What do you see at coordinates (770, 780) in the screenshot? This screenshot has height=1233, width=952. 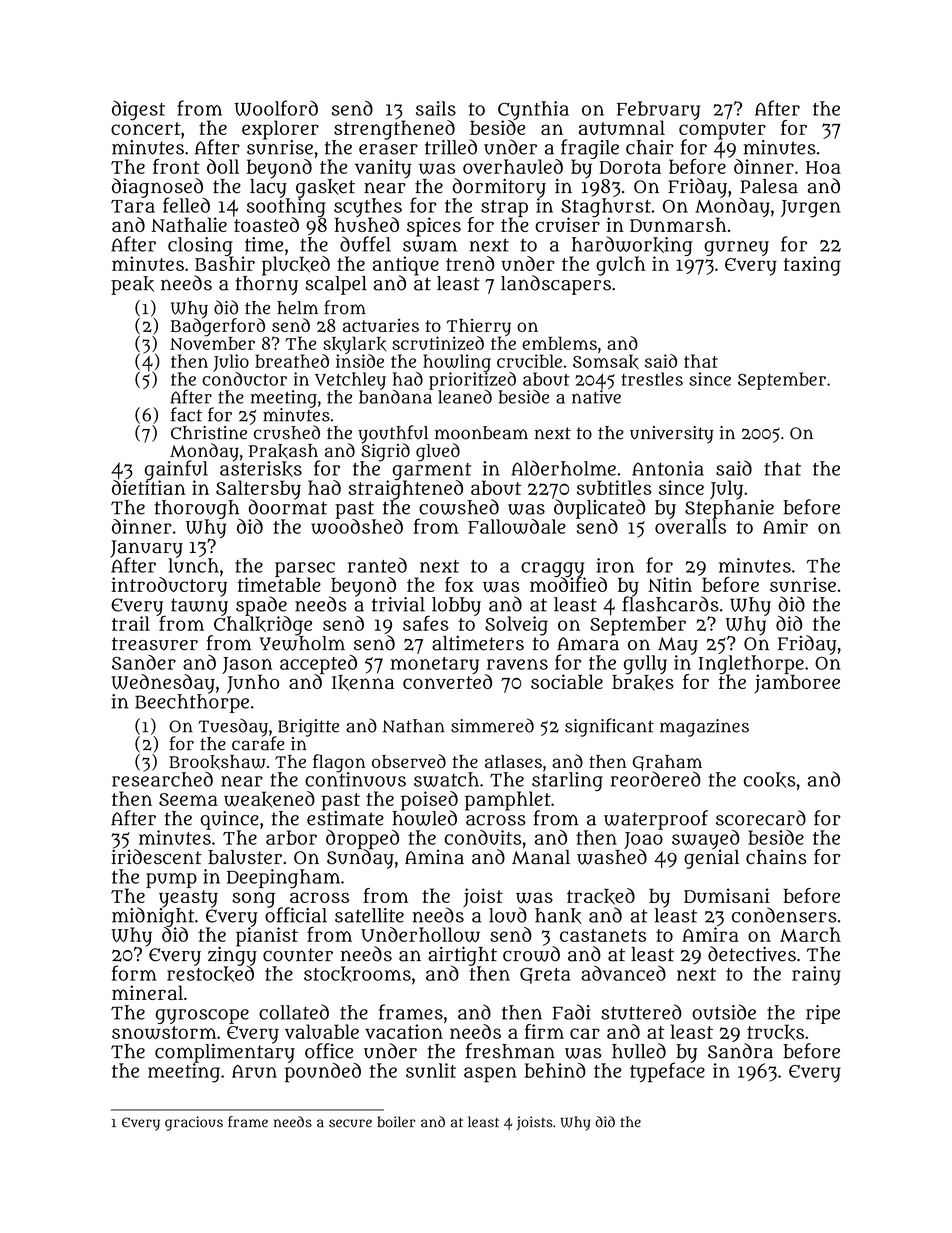 I see `cooks` at bounding box center [770, 780].
